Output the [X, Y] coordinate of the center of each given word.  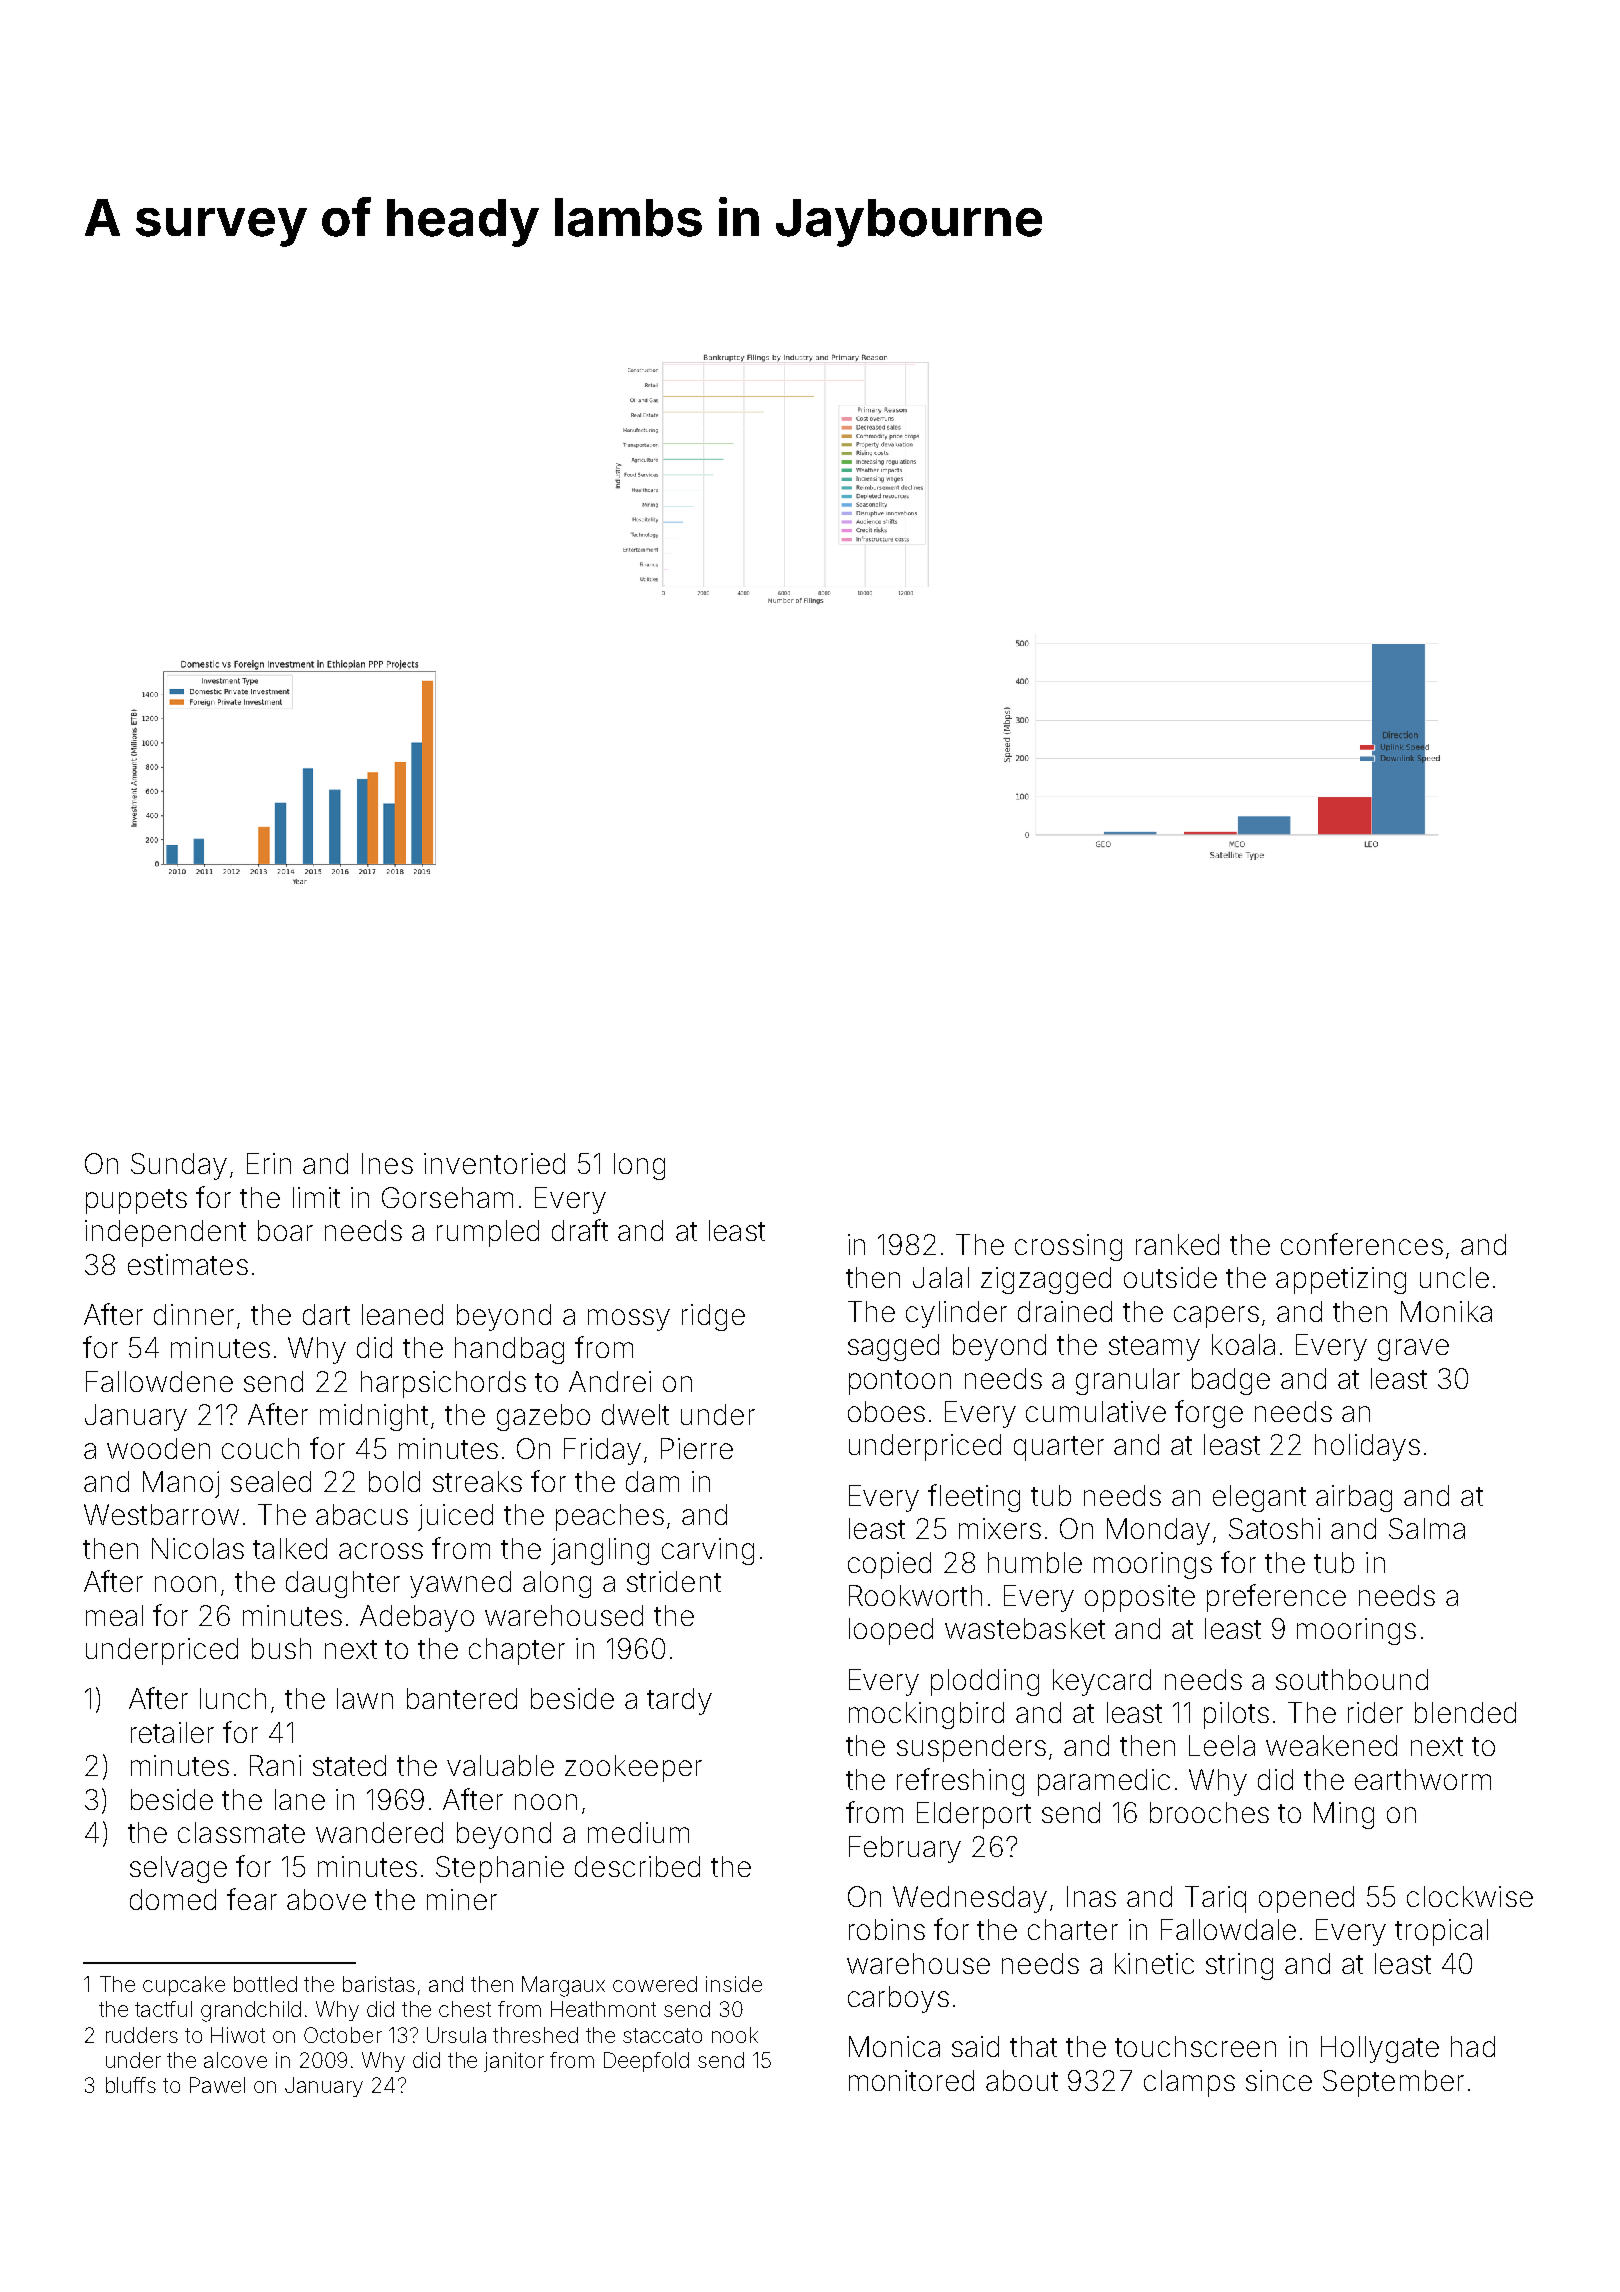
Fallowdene [159, 1381]
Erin [269, 1163]
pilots [1236, 1715]
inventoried [494, 1163]
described [637, 1866]
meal [114, 1615]
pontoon [900, 1382]
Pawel [217, 2085]
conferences [1362, 1244]
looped [891, 1631]
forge [1209, 1414]
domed [173, 1899]
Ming [1344, 1815]
